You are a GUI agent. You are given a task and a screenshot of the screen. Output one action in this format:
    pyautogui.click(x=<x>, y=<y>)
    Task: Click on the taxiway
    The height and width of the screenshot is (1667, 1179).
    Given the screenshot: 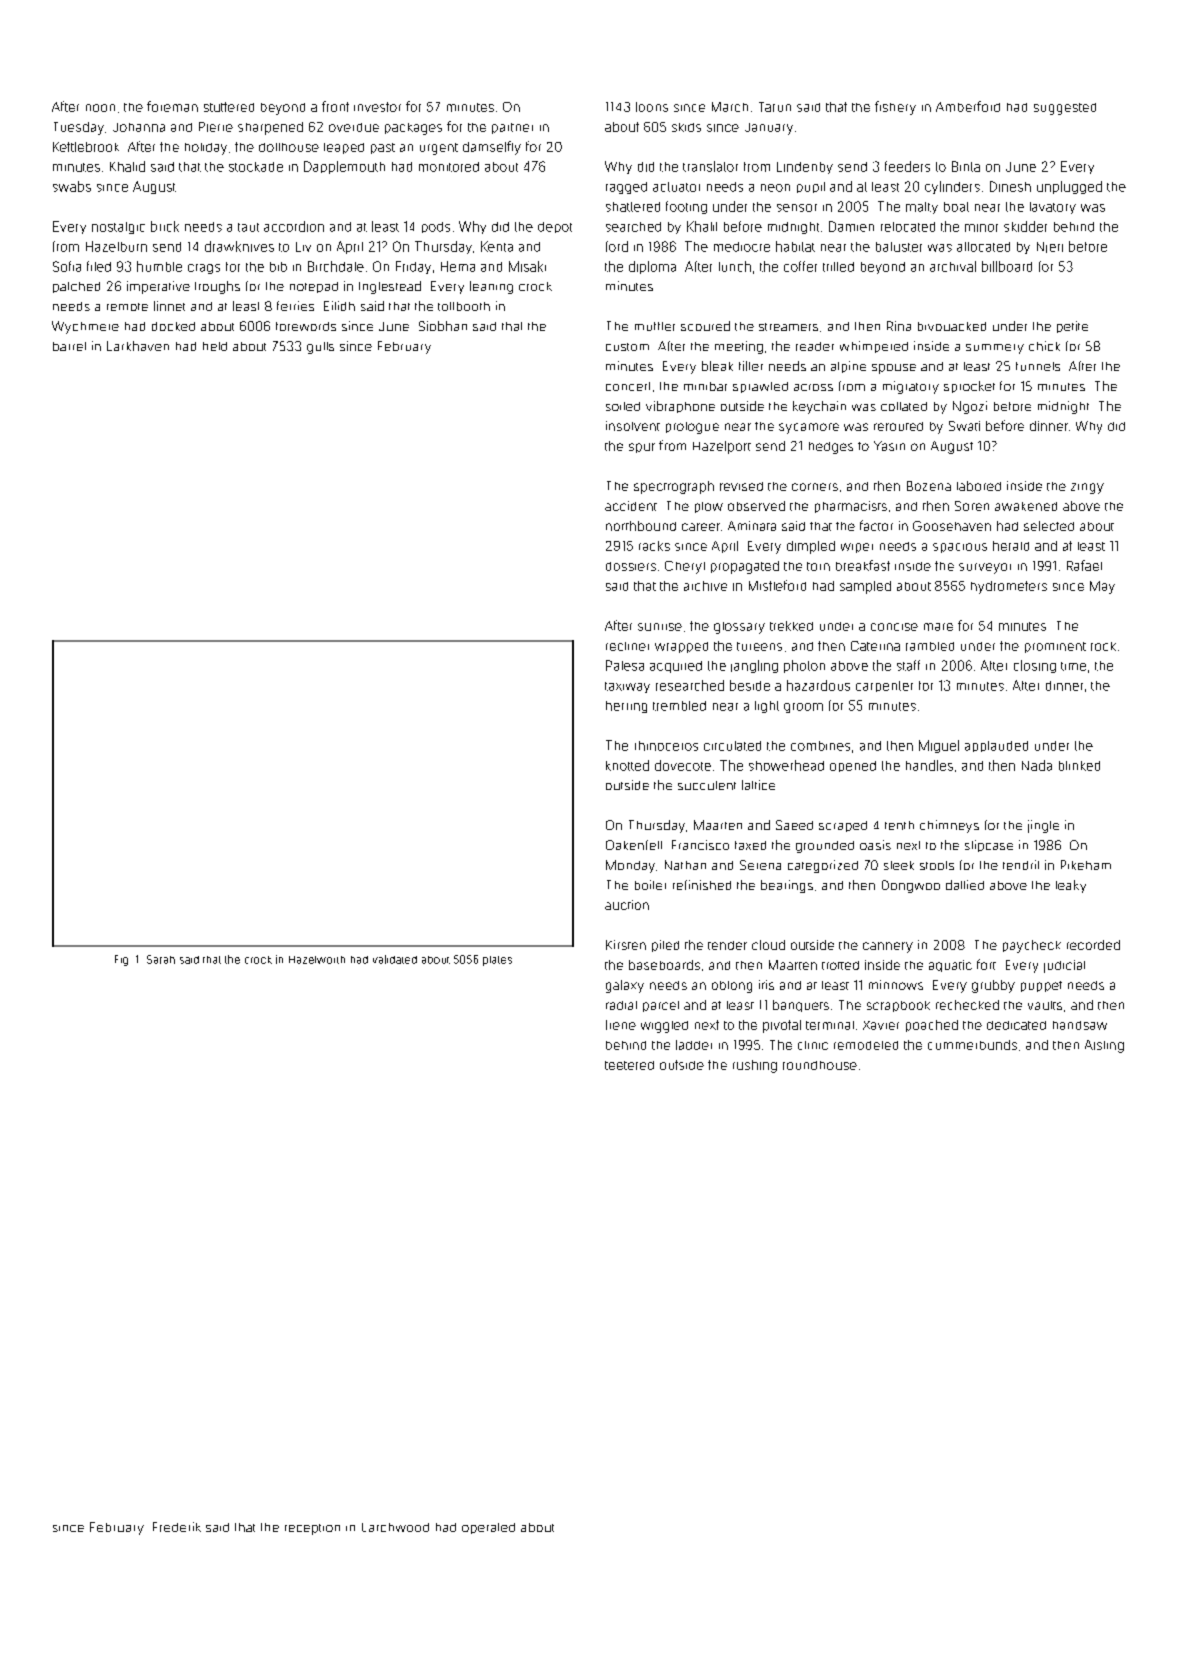 What is the action you would take?
    pyautogui.click(x=627, y=687)
